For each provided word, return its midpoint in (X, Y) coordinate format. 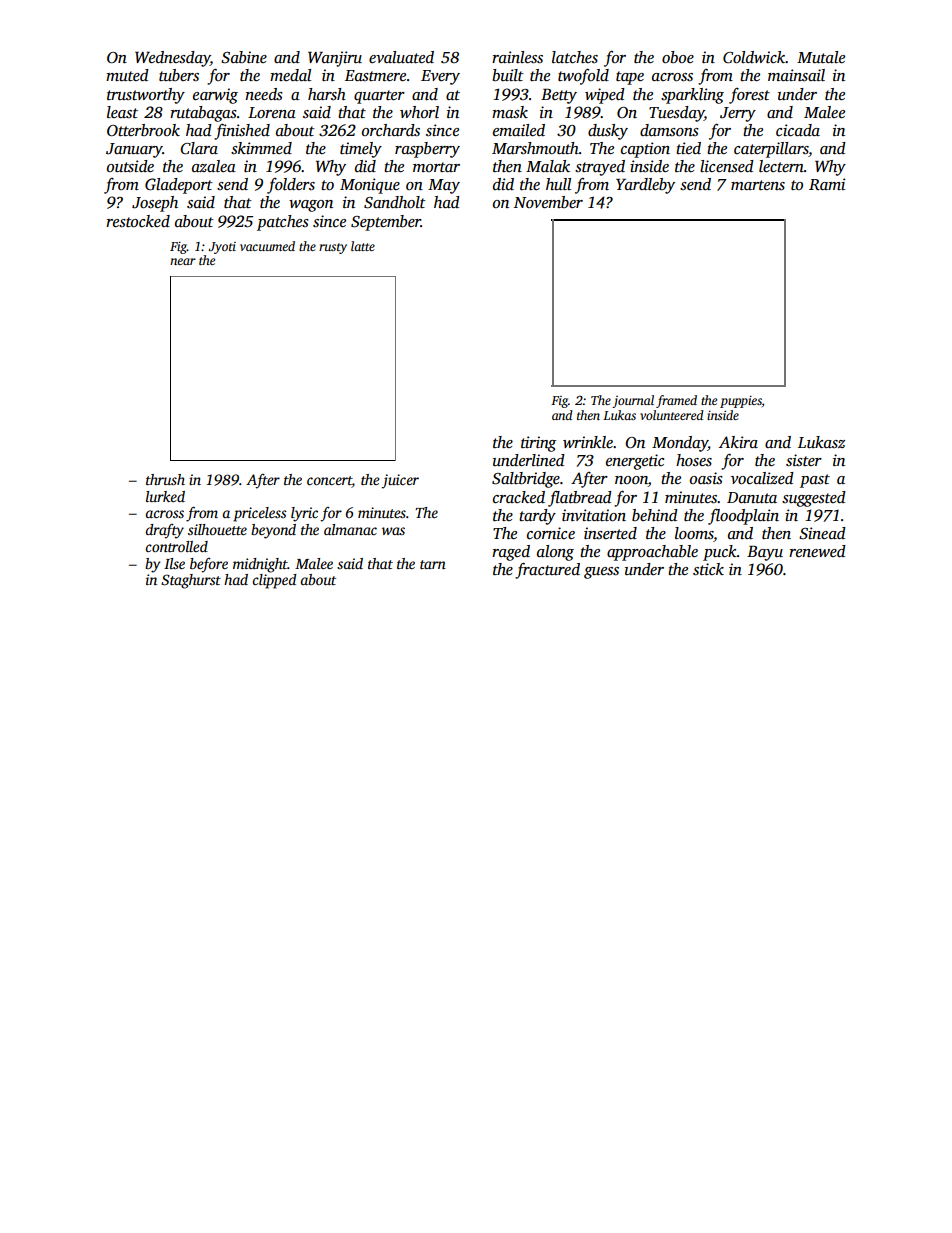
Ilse (174, 563)
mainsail (796, 75)
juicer (400, 481)
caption (645, 150)
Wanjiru (335, 59)
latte (363, 246)
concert (329, 482)
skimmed (261, 148)
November (548, 202)
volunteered (672, 415)
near (183, 261)
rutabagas (203, 114)
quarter (379, 97)
